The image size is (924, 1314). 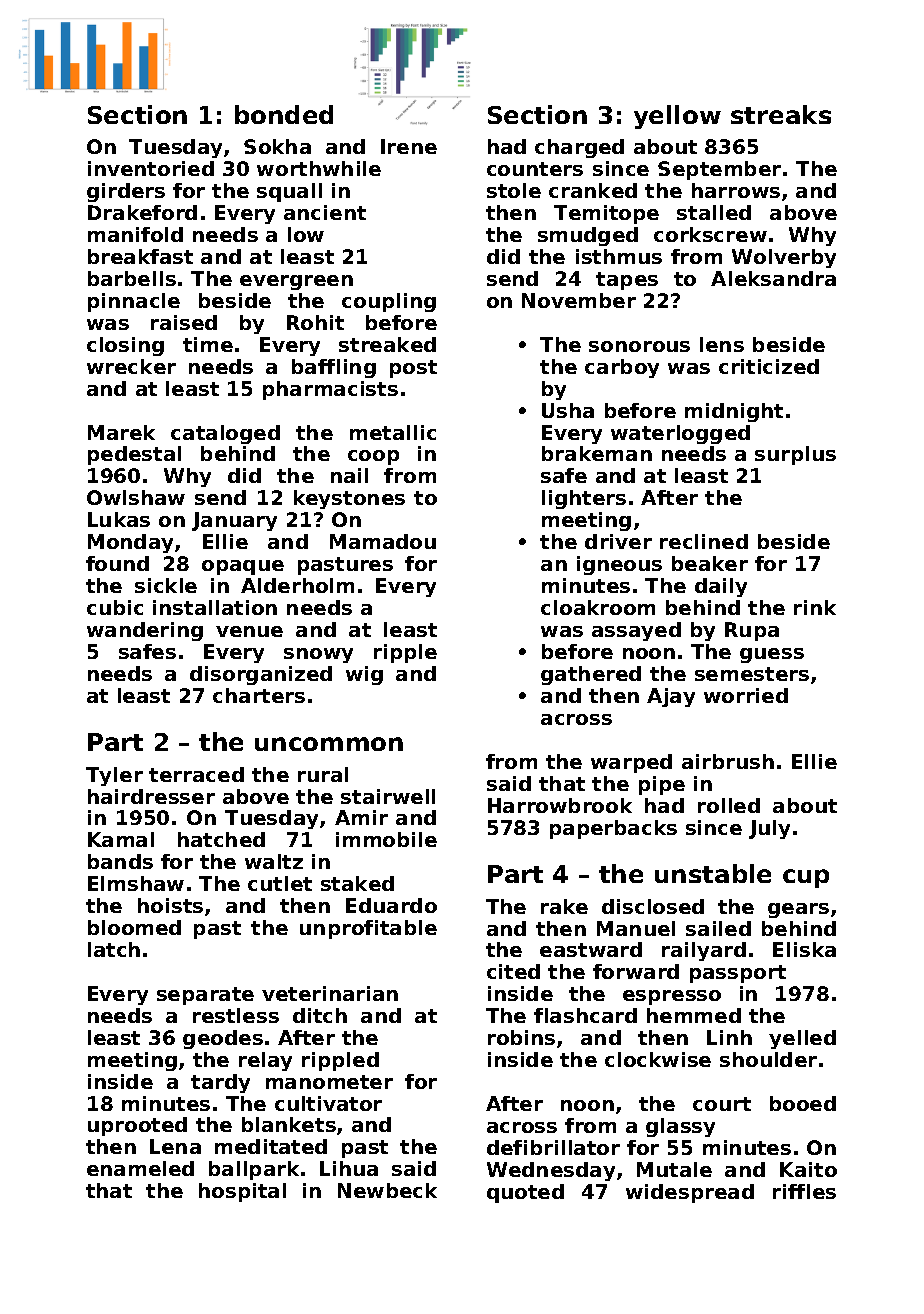 I want to click on Ajay, so click(x=671, y=697).
